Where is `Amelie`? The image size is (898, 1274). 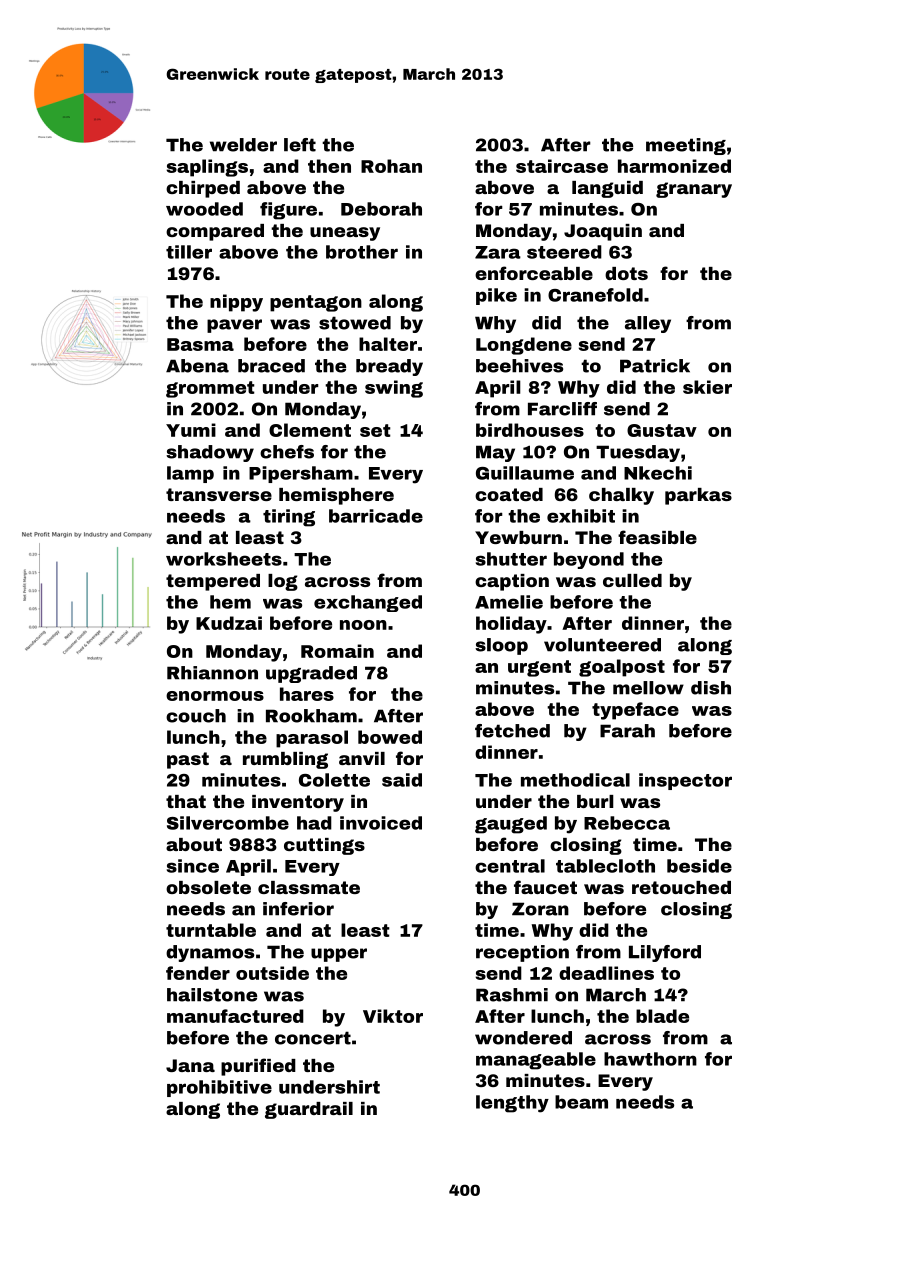
Amelie is located at coordinates (509, 602).
